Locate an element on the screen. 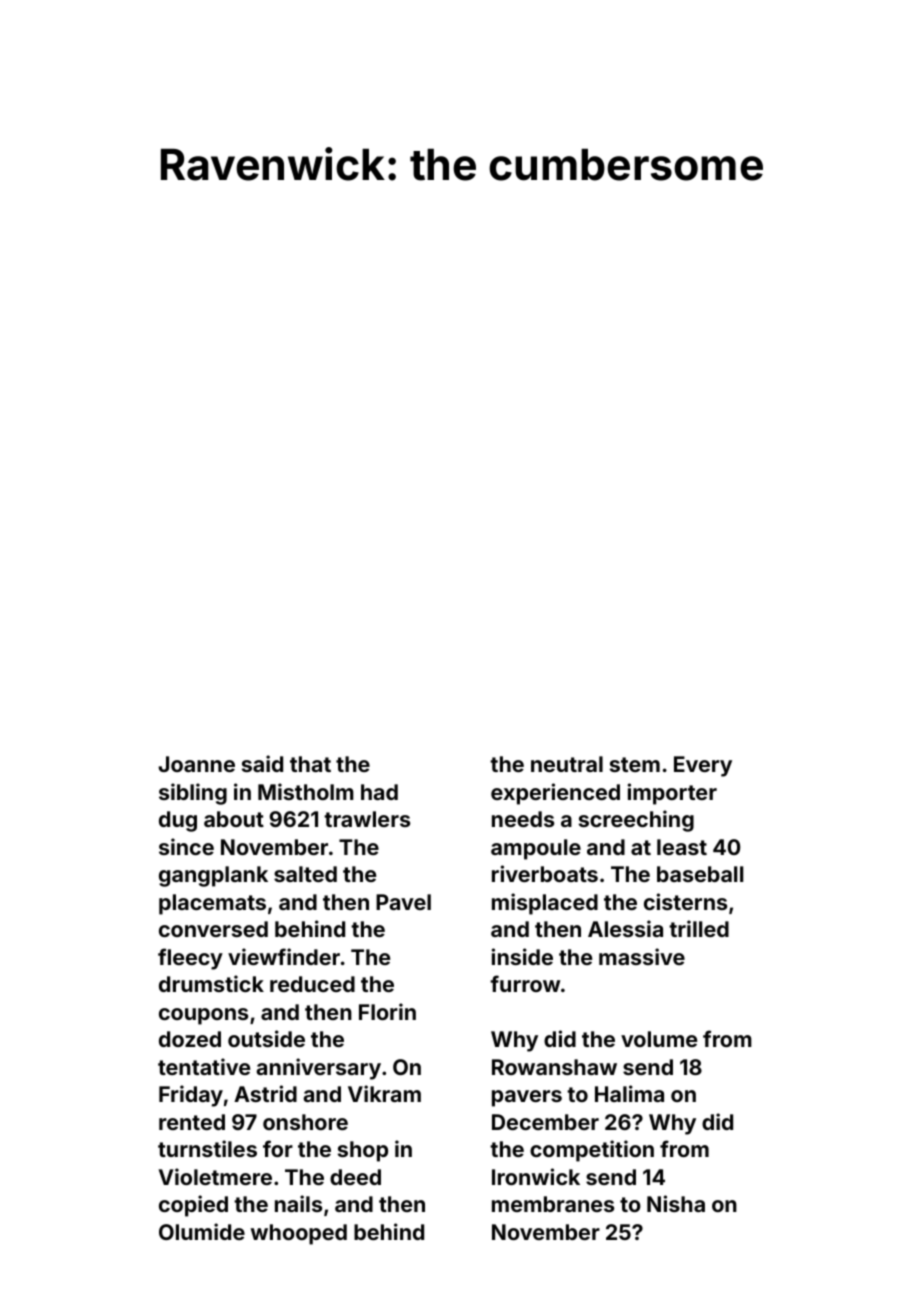 This screenshot has width=924, height=1311. Joanne is located at coordinates (196, 764).
